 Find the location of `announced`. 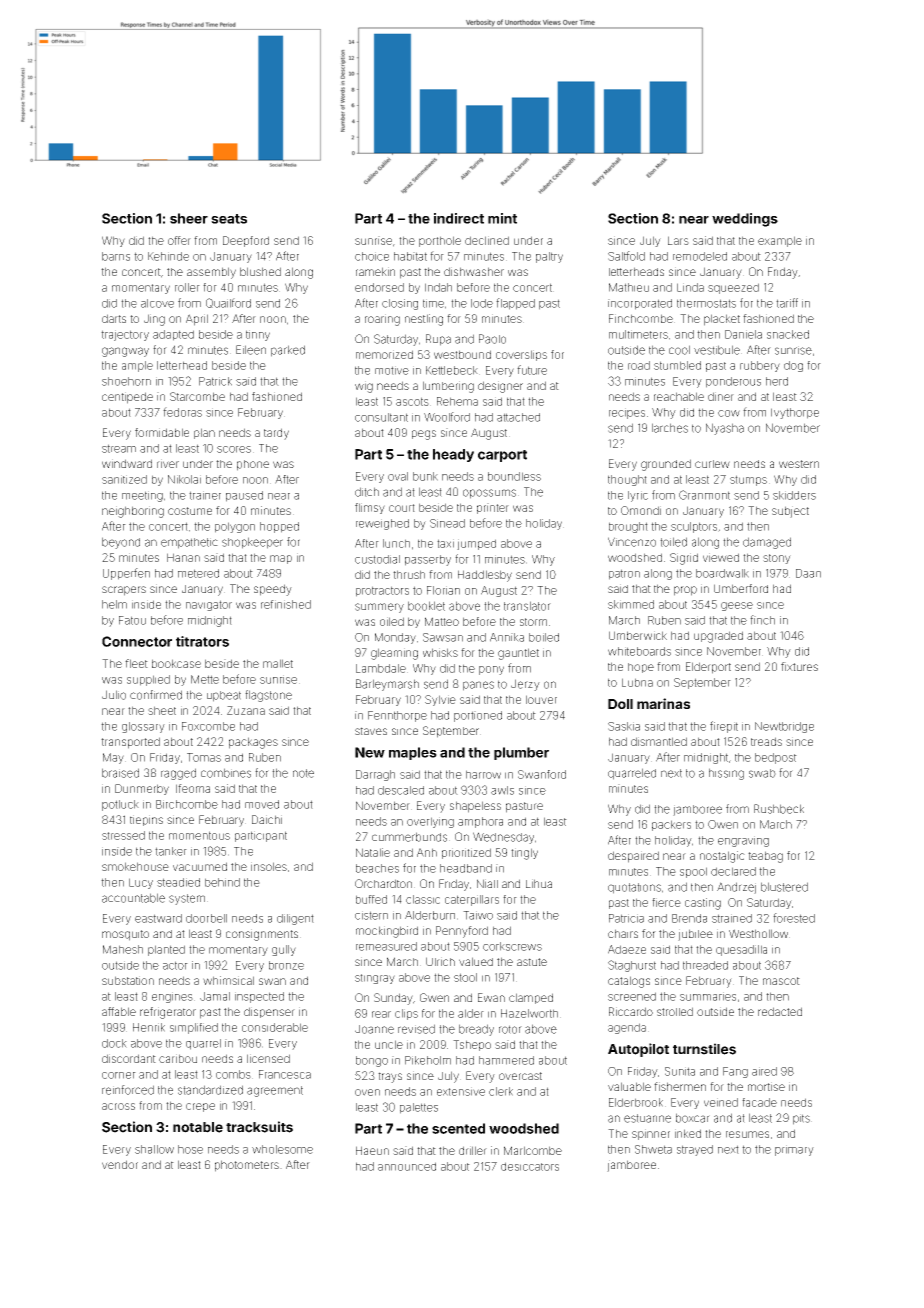

announced is located at coordinates (407, 1166).
